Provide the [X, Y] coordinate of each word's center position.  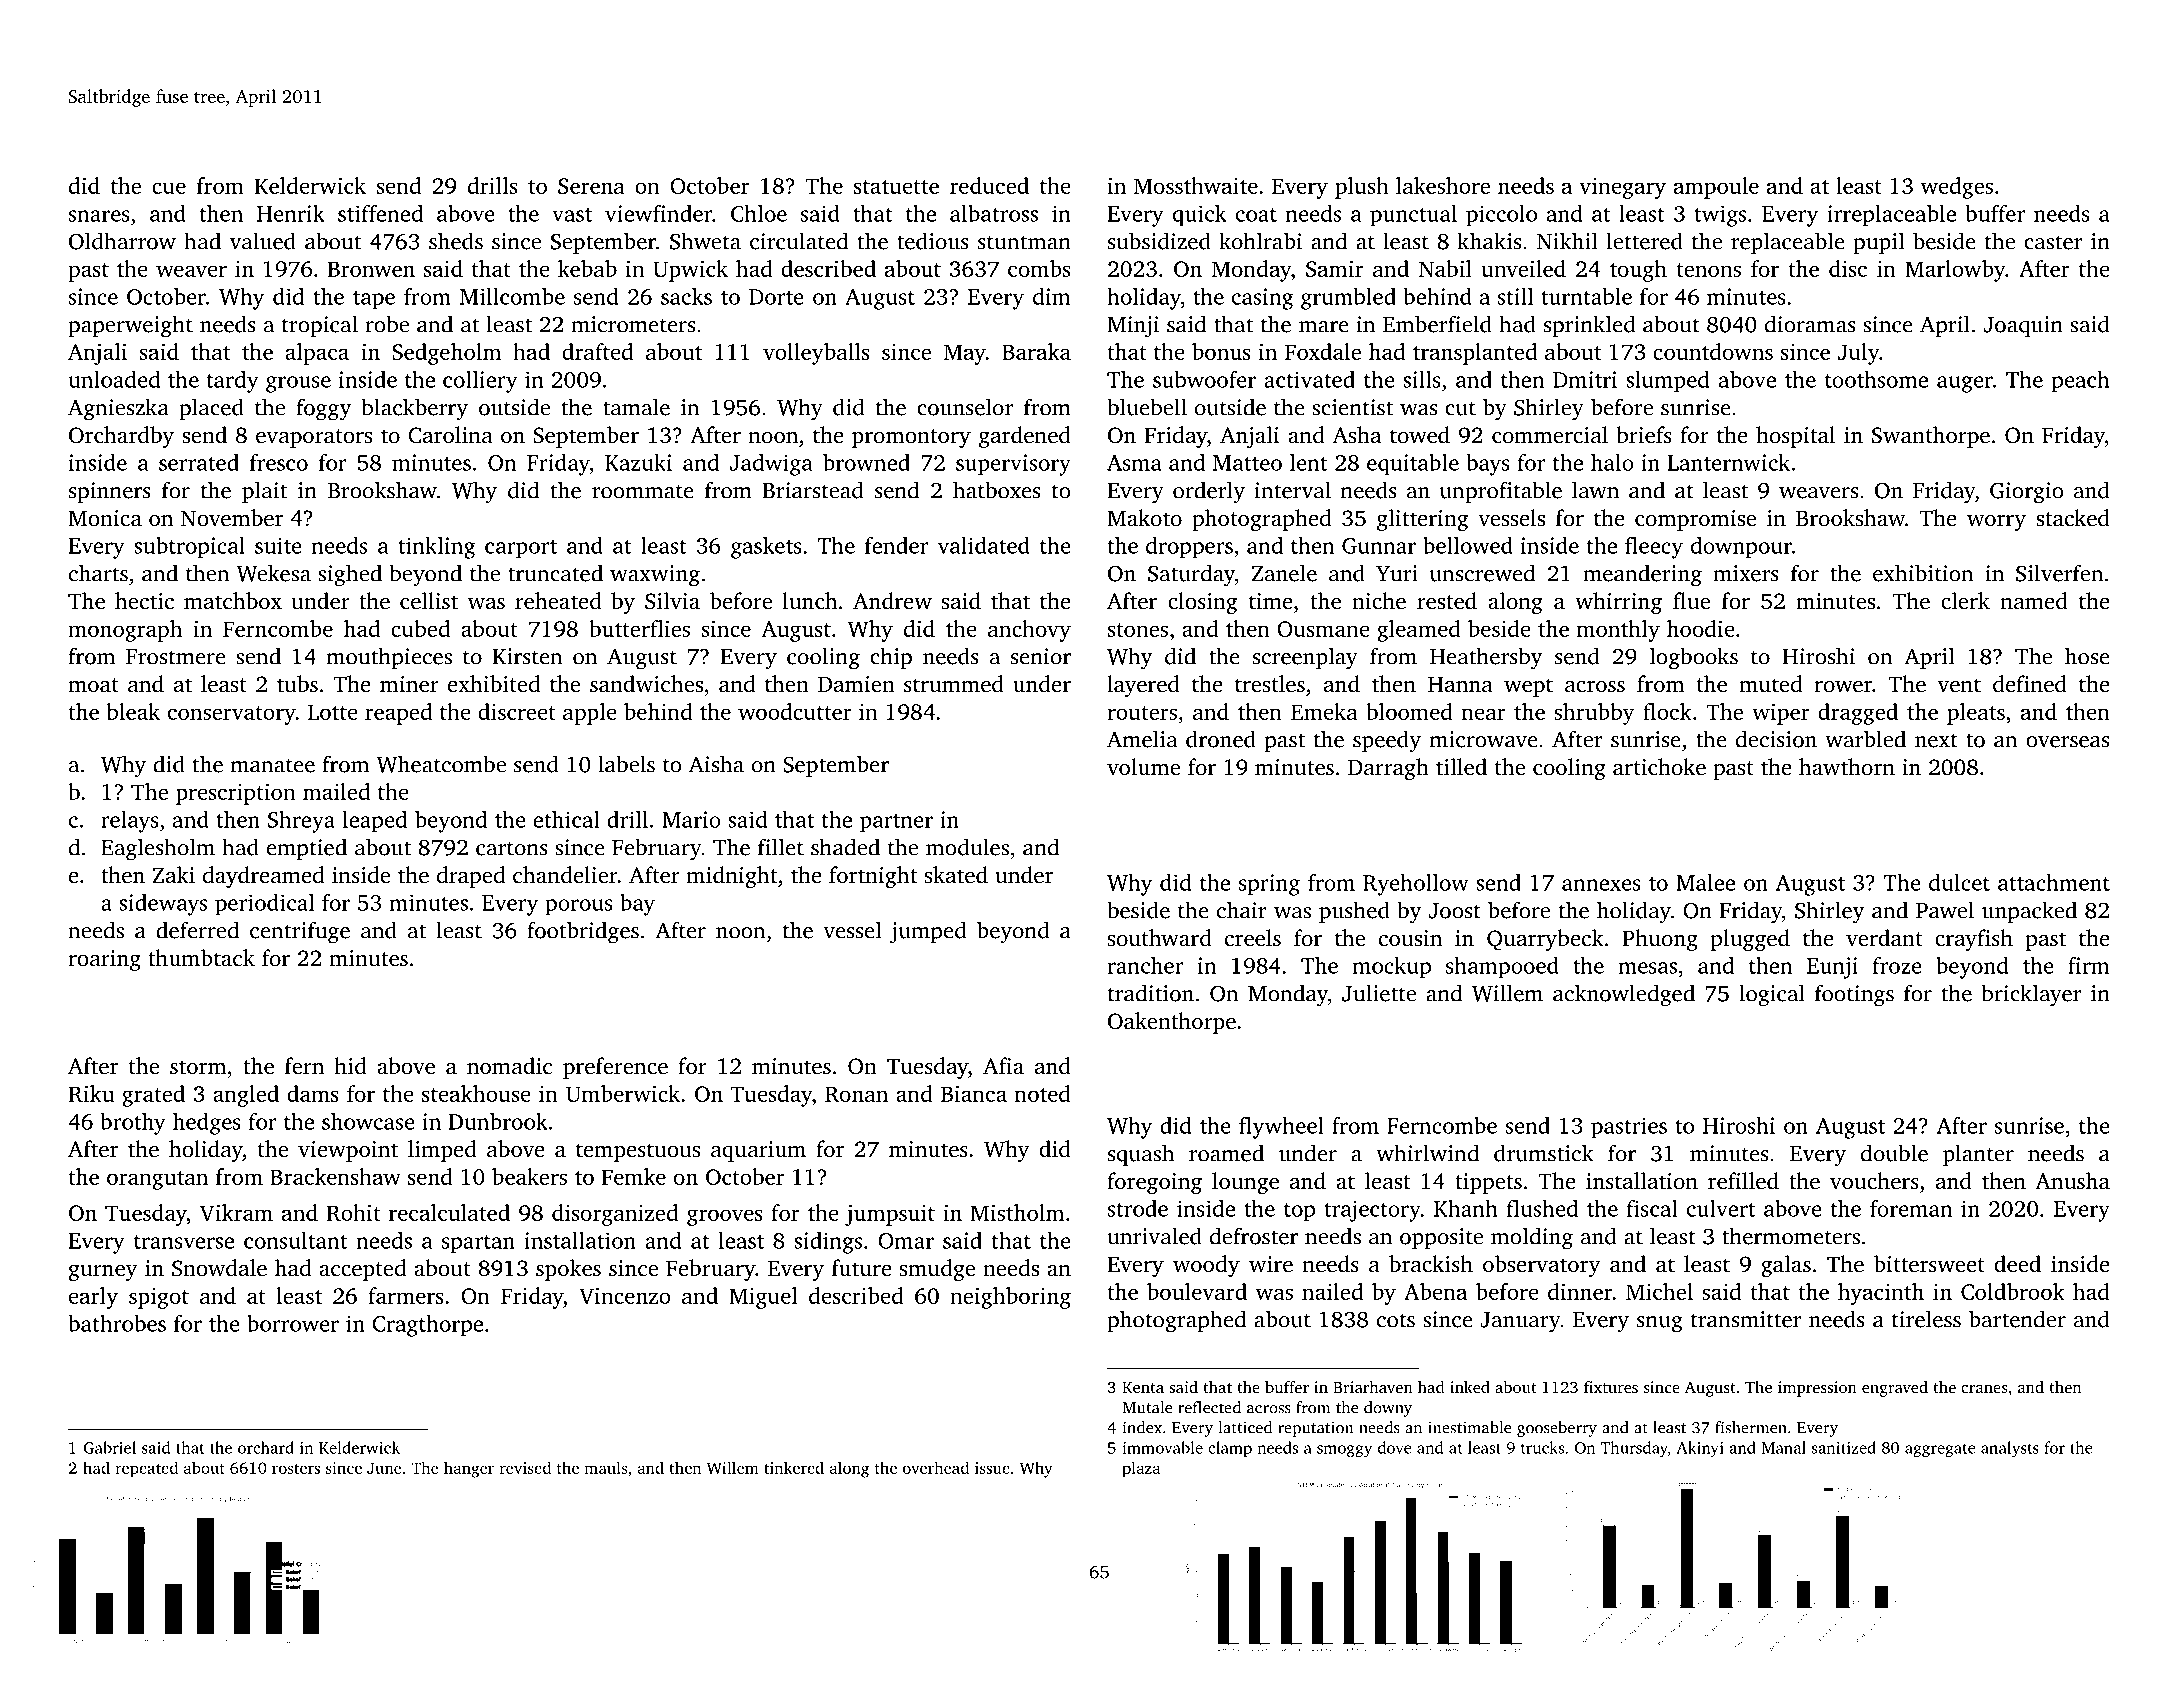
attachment [2054, 882]
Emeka [1324, 711]
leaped [375, 822]
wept [1528, 687]
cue [169, 188]
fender [896, 545]
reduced [989, 185]
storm [198, 1067]
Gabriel [109, 1447]
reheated [558, 601]
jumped [928, 932]
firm [2089, 965]
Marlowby [1955, 271]
